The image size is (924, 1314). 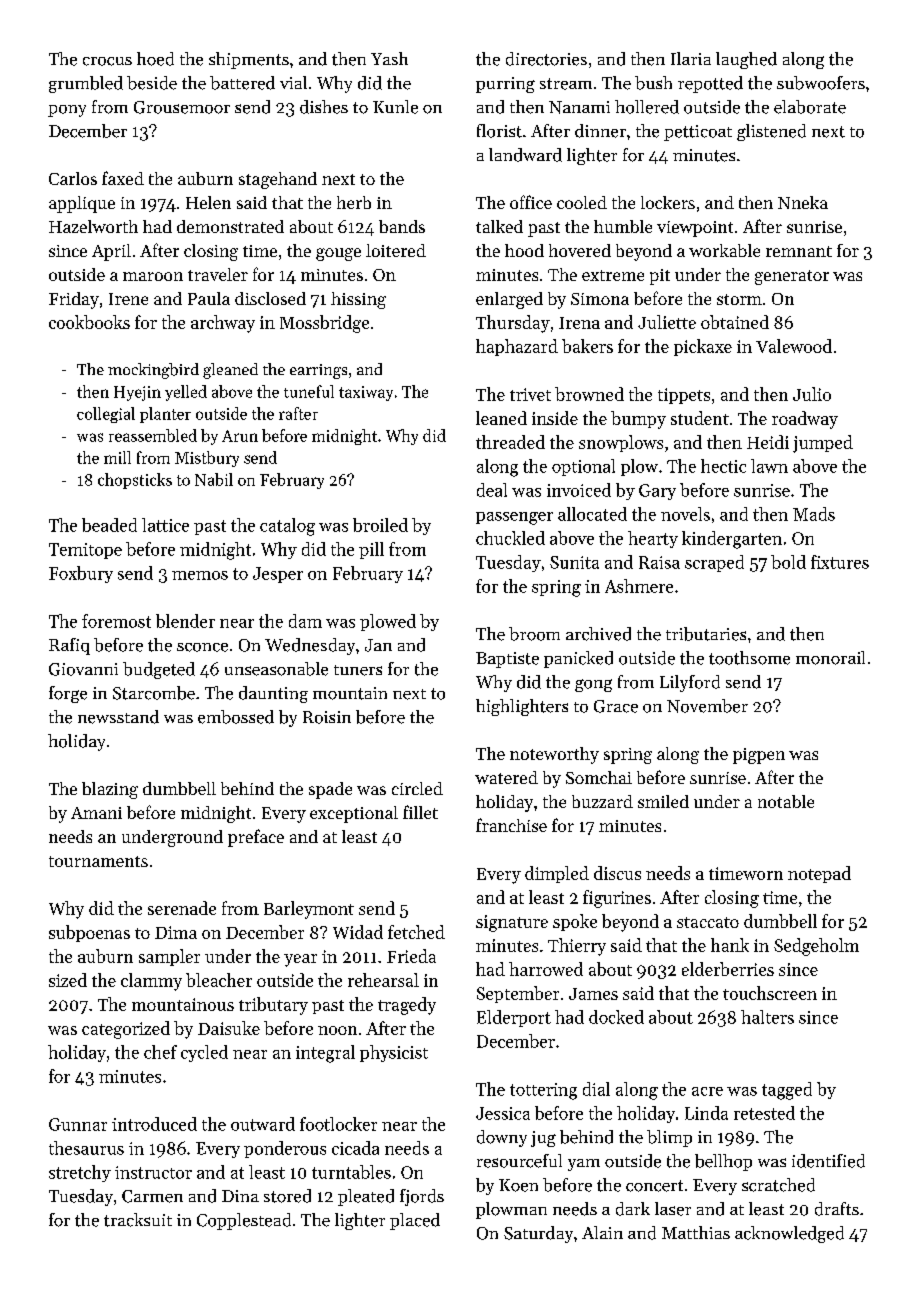 What do you see at coordinates (98, 861) in the screenshot?
I see `tournaments` at bounding box center [98, 861].
